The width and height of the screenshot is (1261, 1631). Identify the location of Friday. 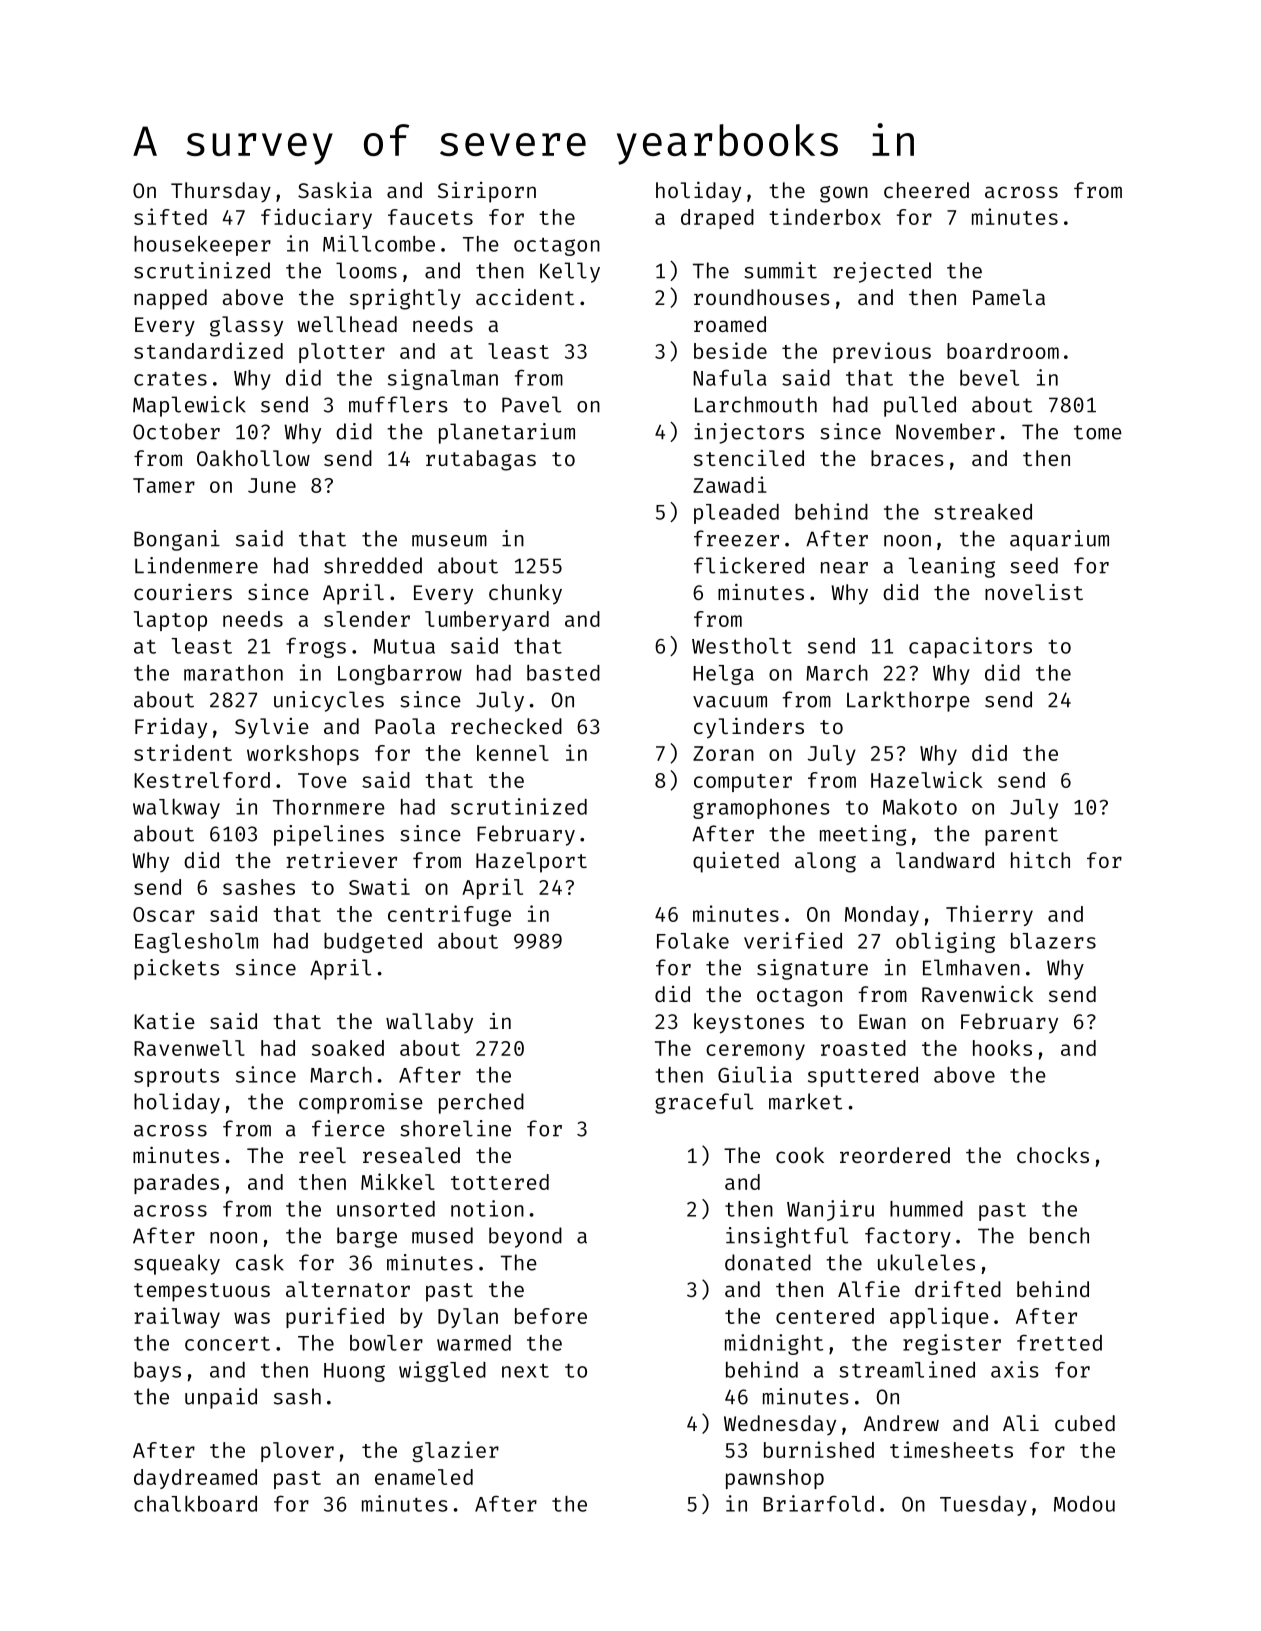
(171, 727).
